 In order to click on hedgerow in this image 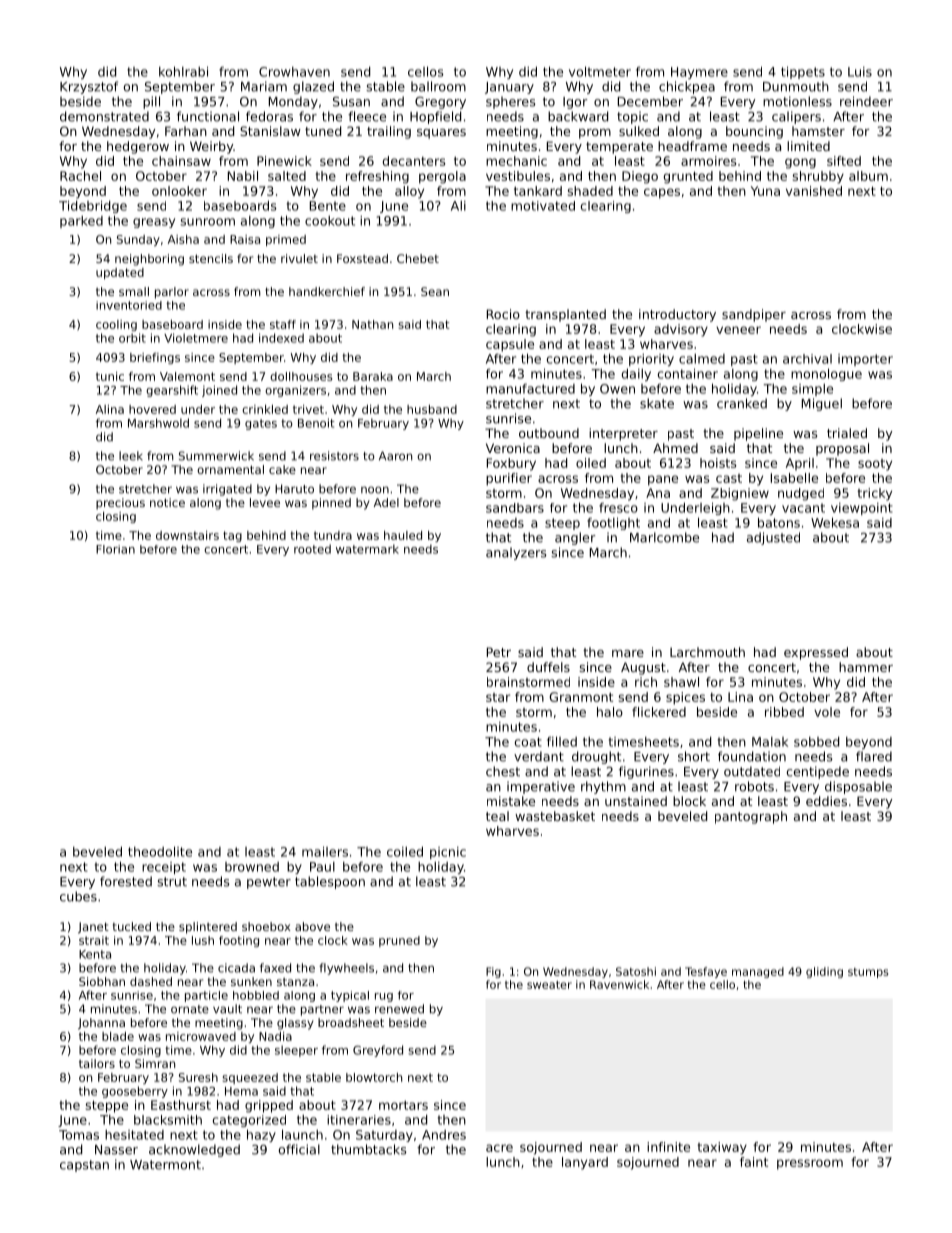, I will do `click(138, 147)`.
